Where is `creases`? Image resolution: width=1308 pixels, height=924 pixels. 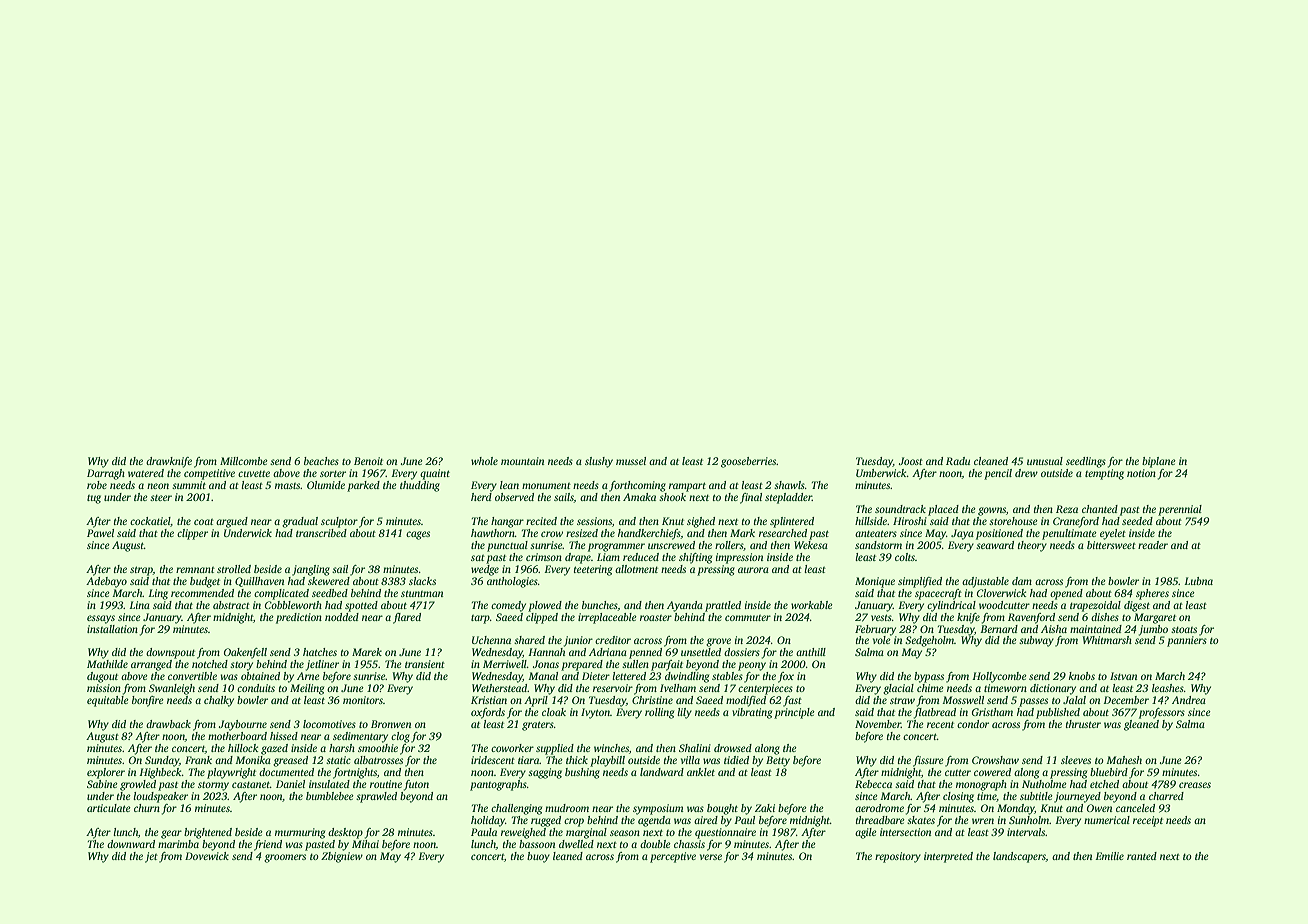
creases is located at coordinates (1195, 785).
